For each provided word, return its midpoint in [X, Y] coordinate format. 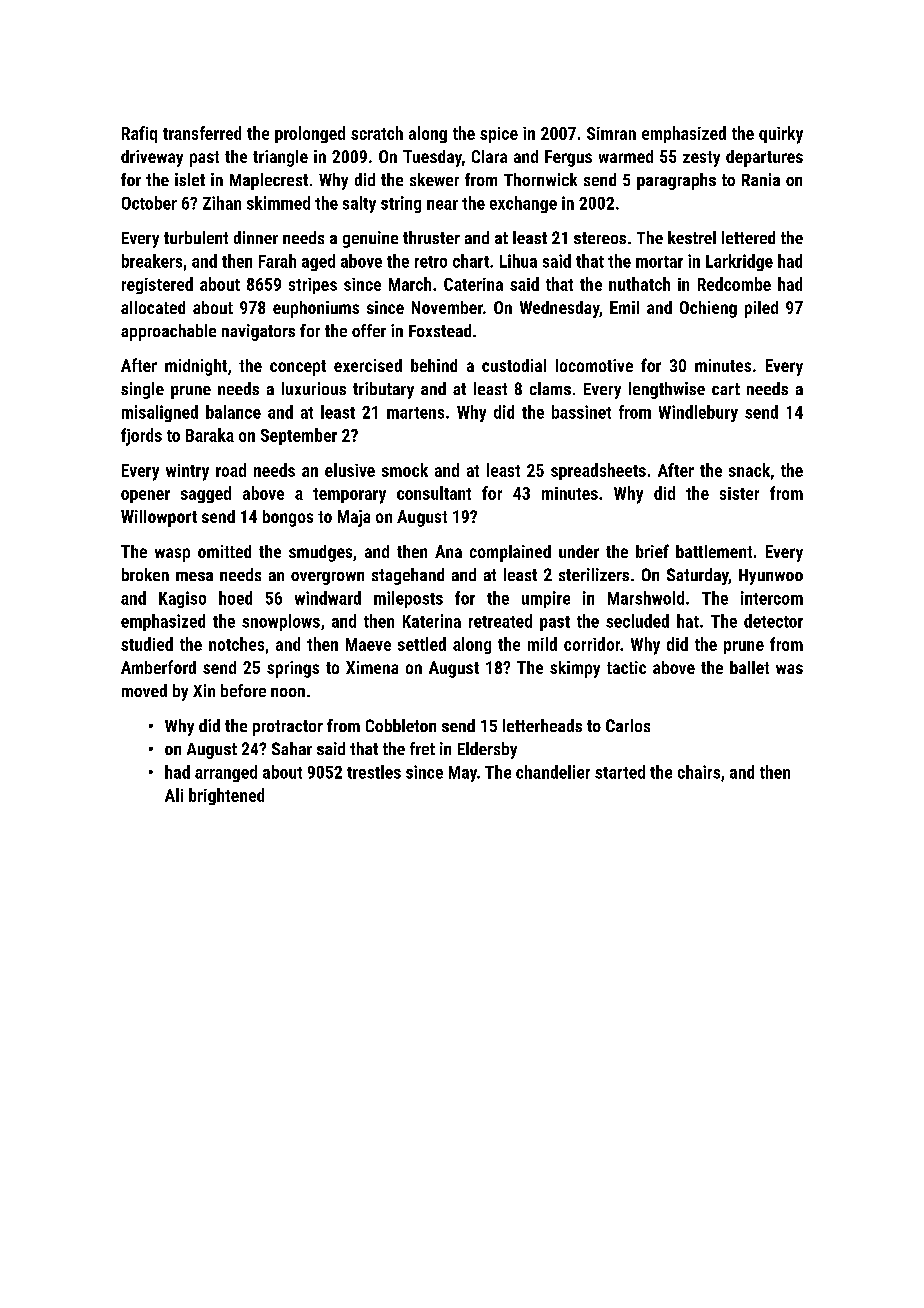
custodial [514, 365]
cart [726, 389]
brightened [226, 796]
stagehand [408, 576]
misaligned [160, 413]
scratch [377, 133]
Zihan [222, 203]
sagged [206, 494]
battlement [714, 551]
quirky [781, 135]
